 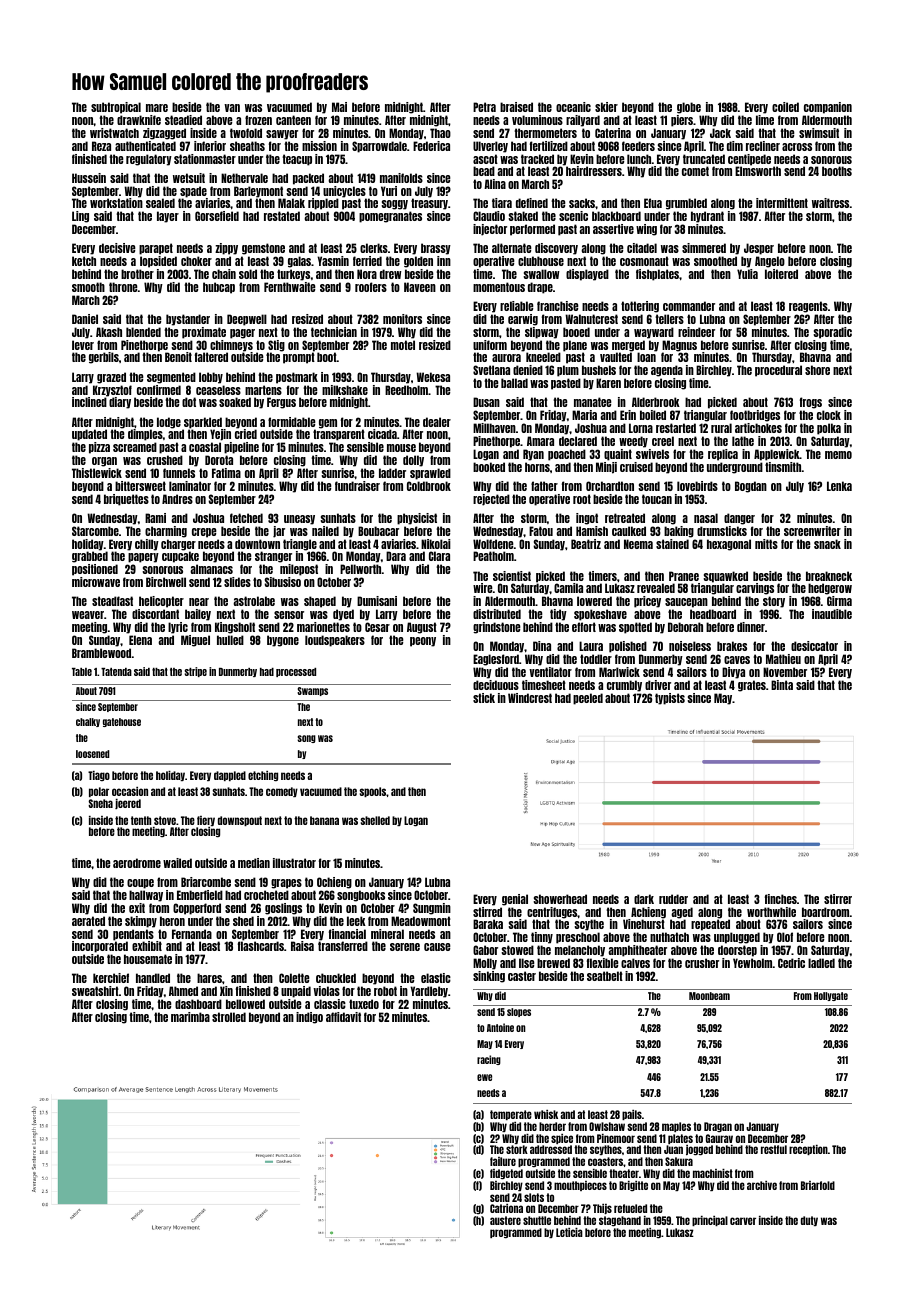 I want to click on layer, so click(x=168, y=217).
